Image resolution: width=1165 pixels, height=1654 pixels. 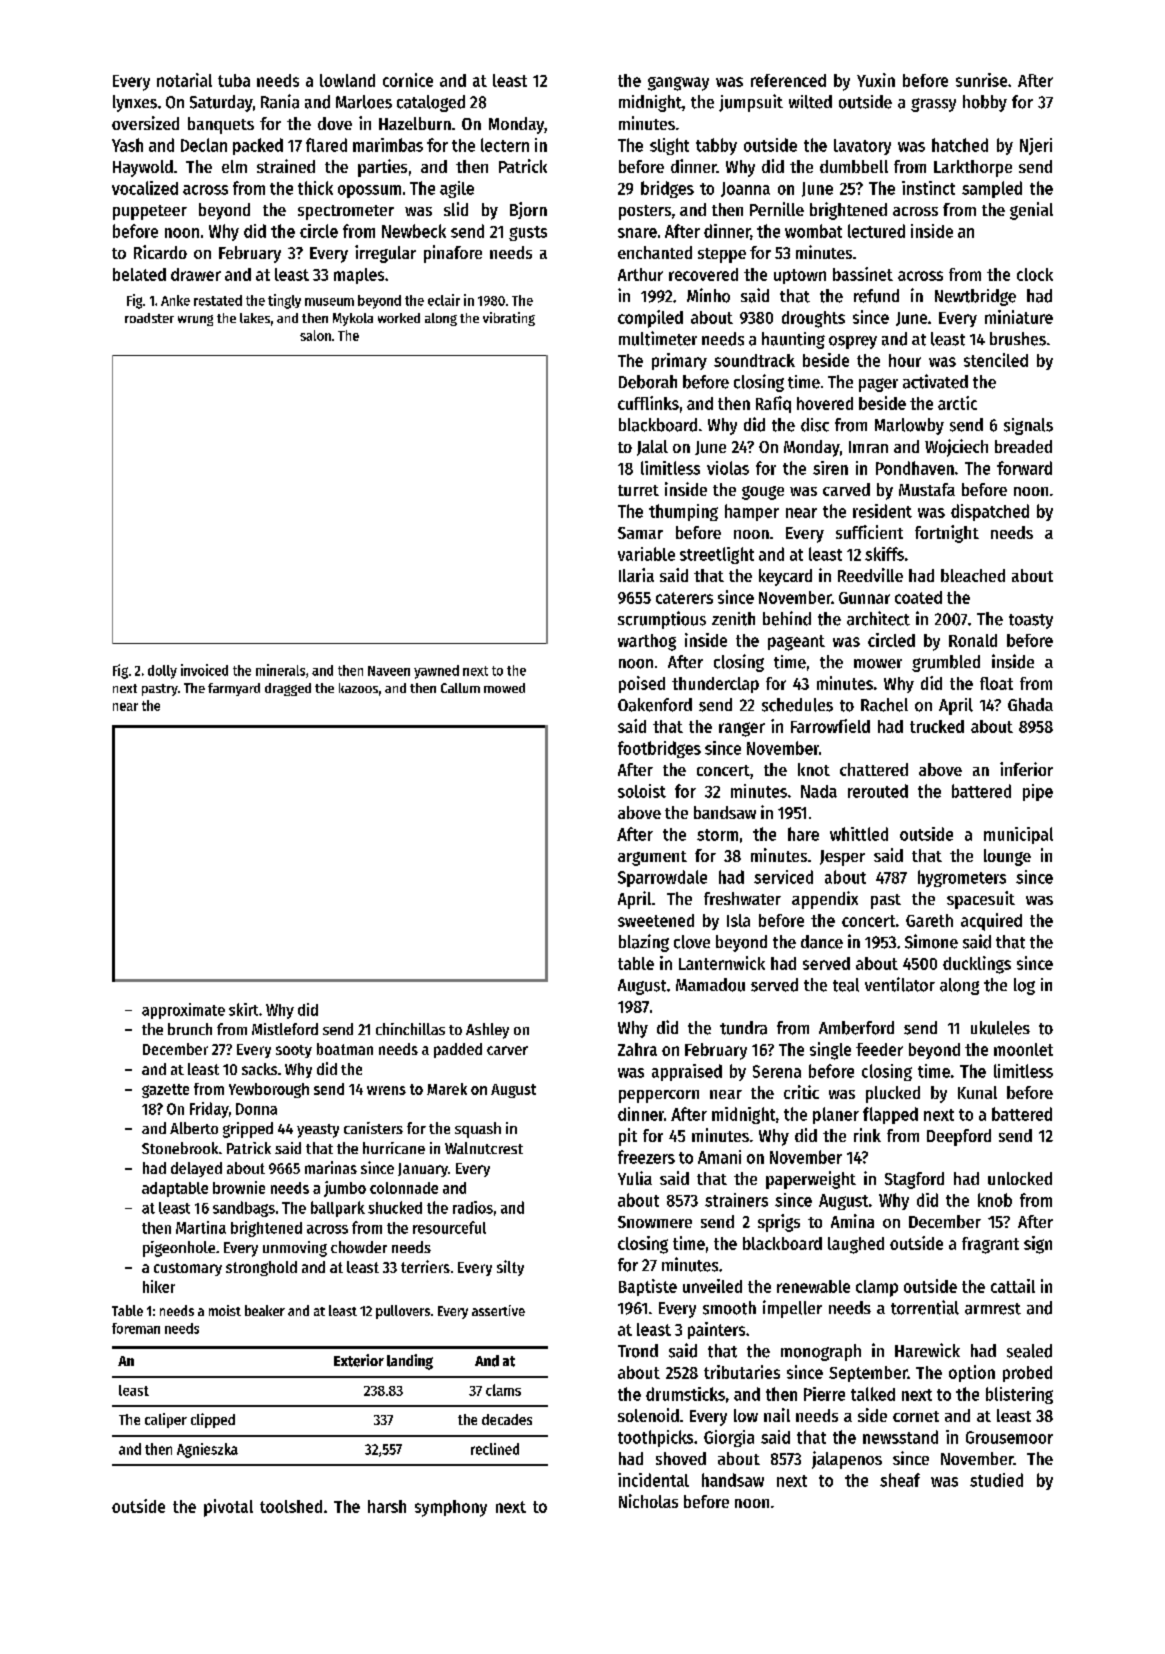 I want to click on Mustafa, so click(x=927, y=489).
